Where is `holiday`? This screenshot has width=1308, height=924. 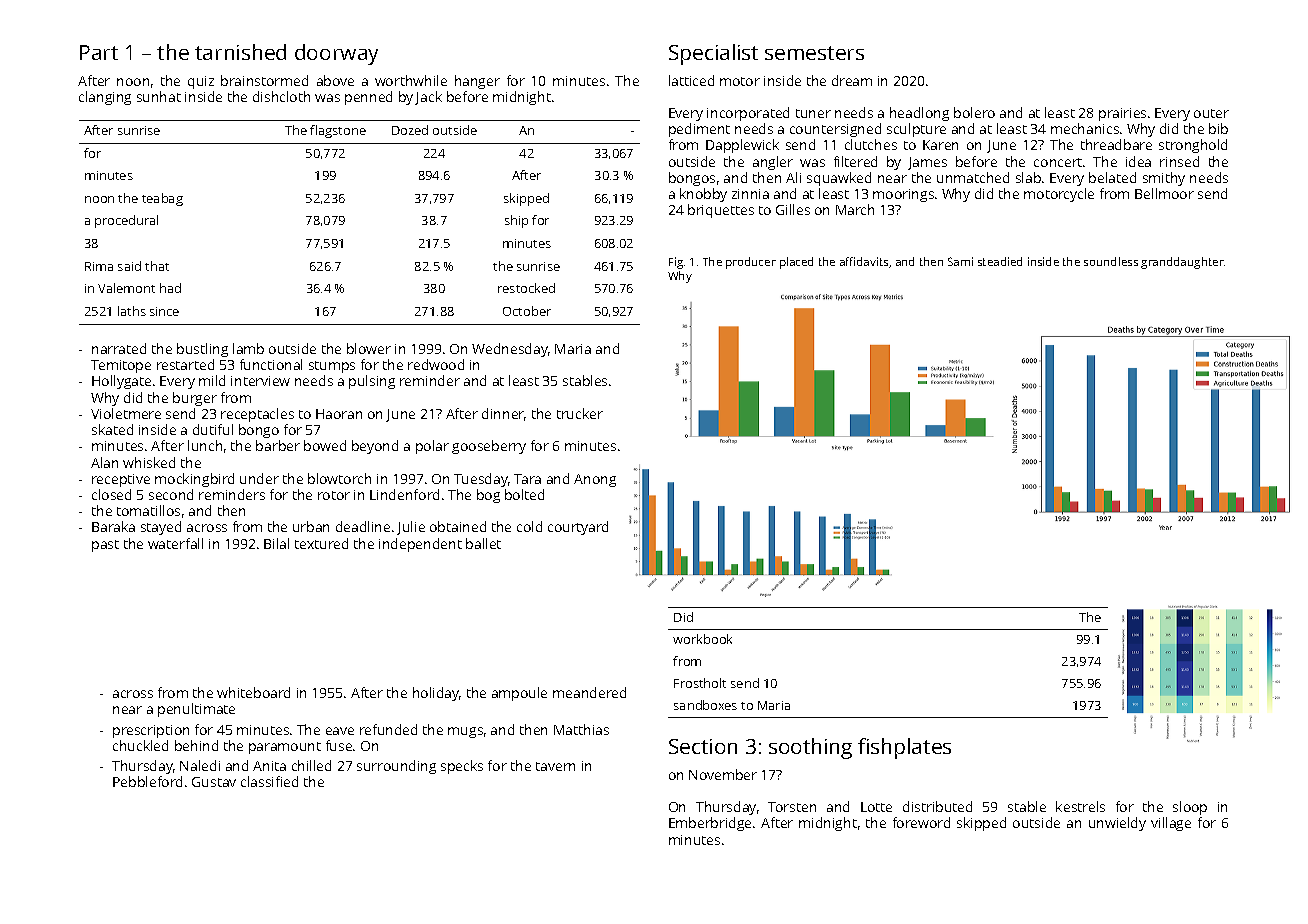 holiday is located at coordinates (436, 694).
